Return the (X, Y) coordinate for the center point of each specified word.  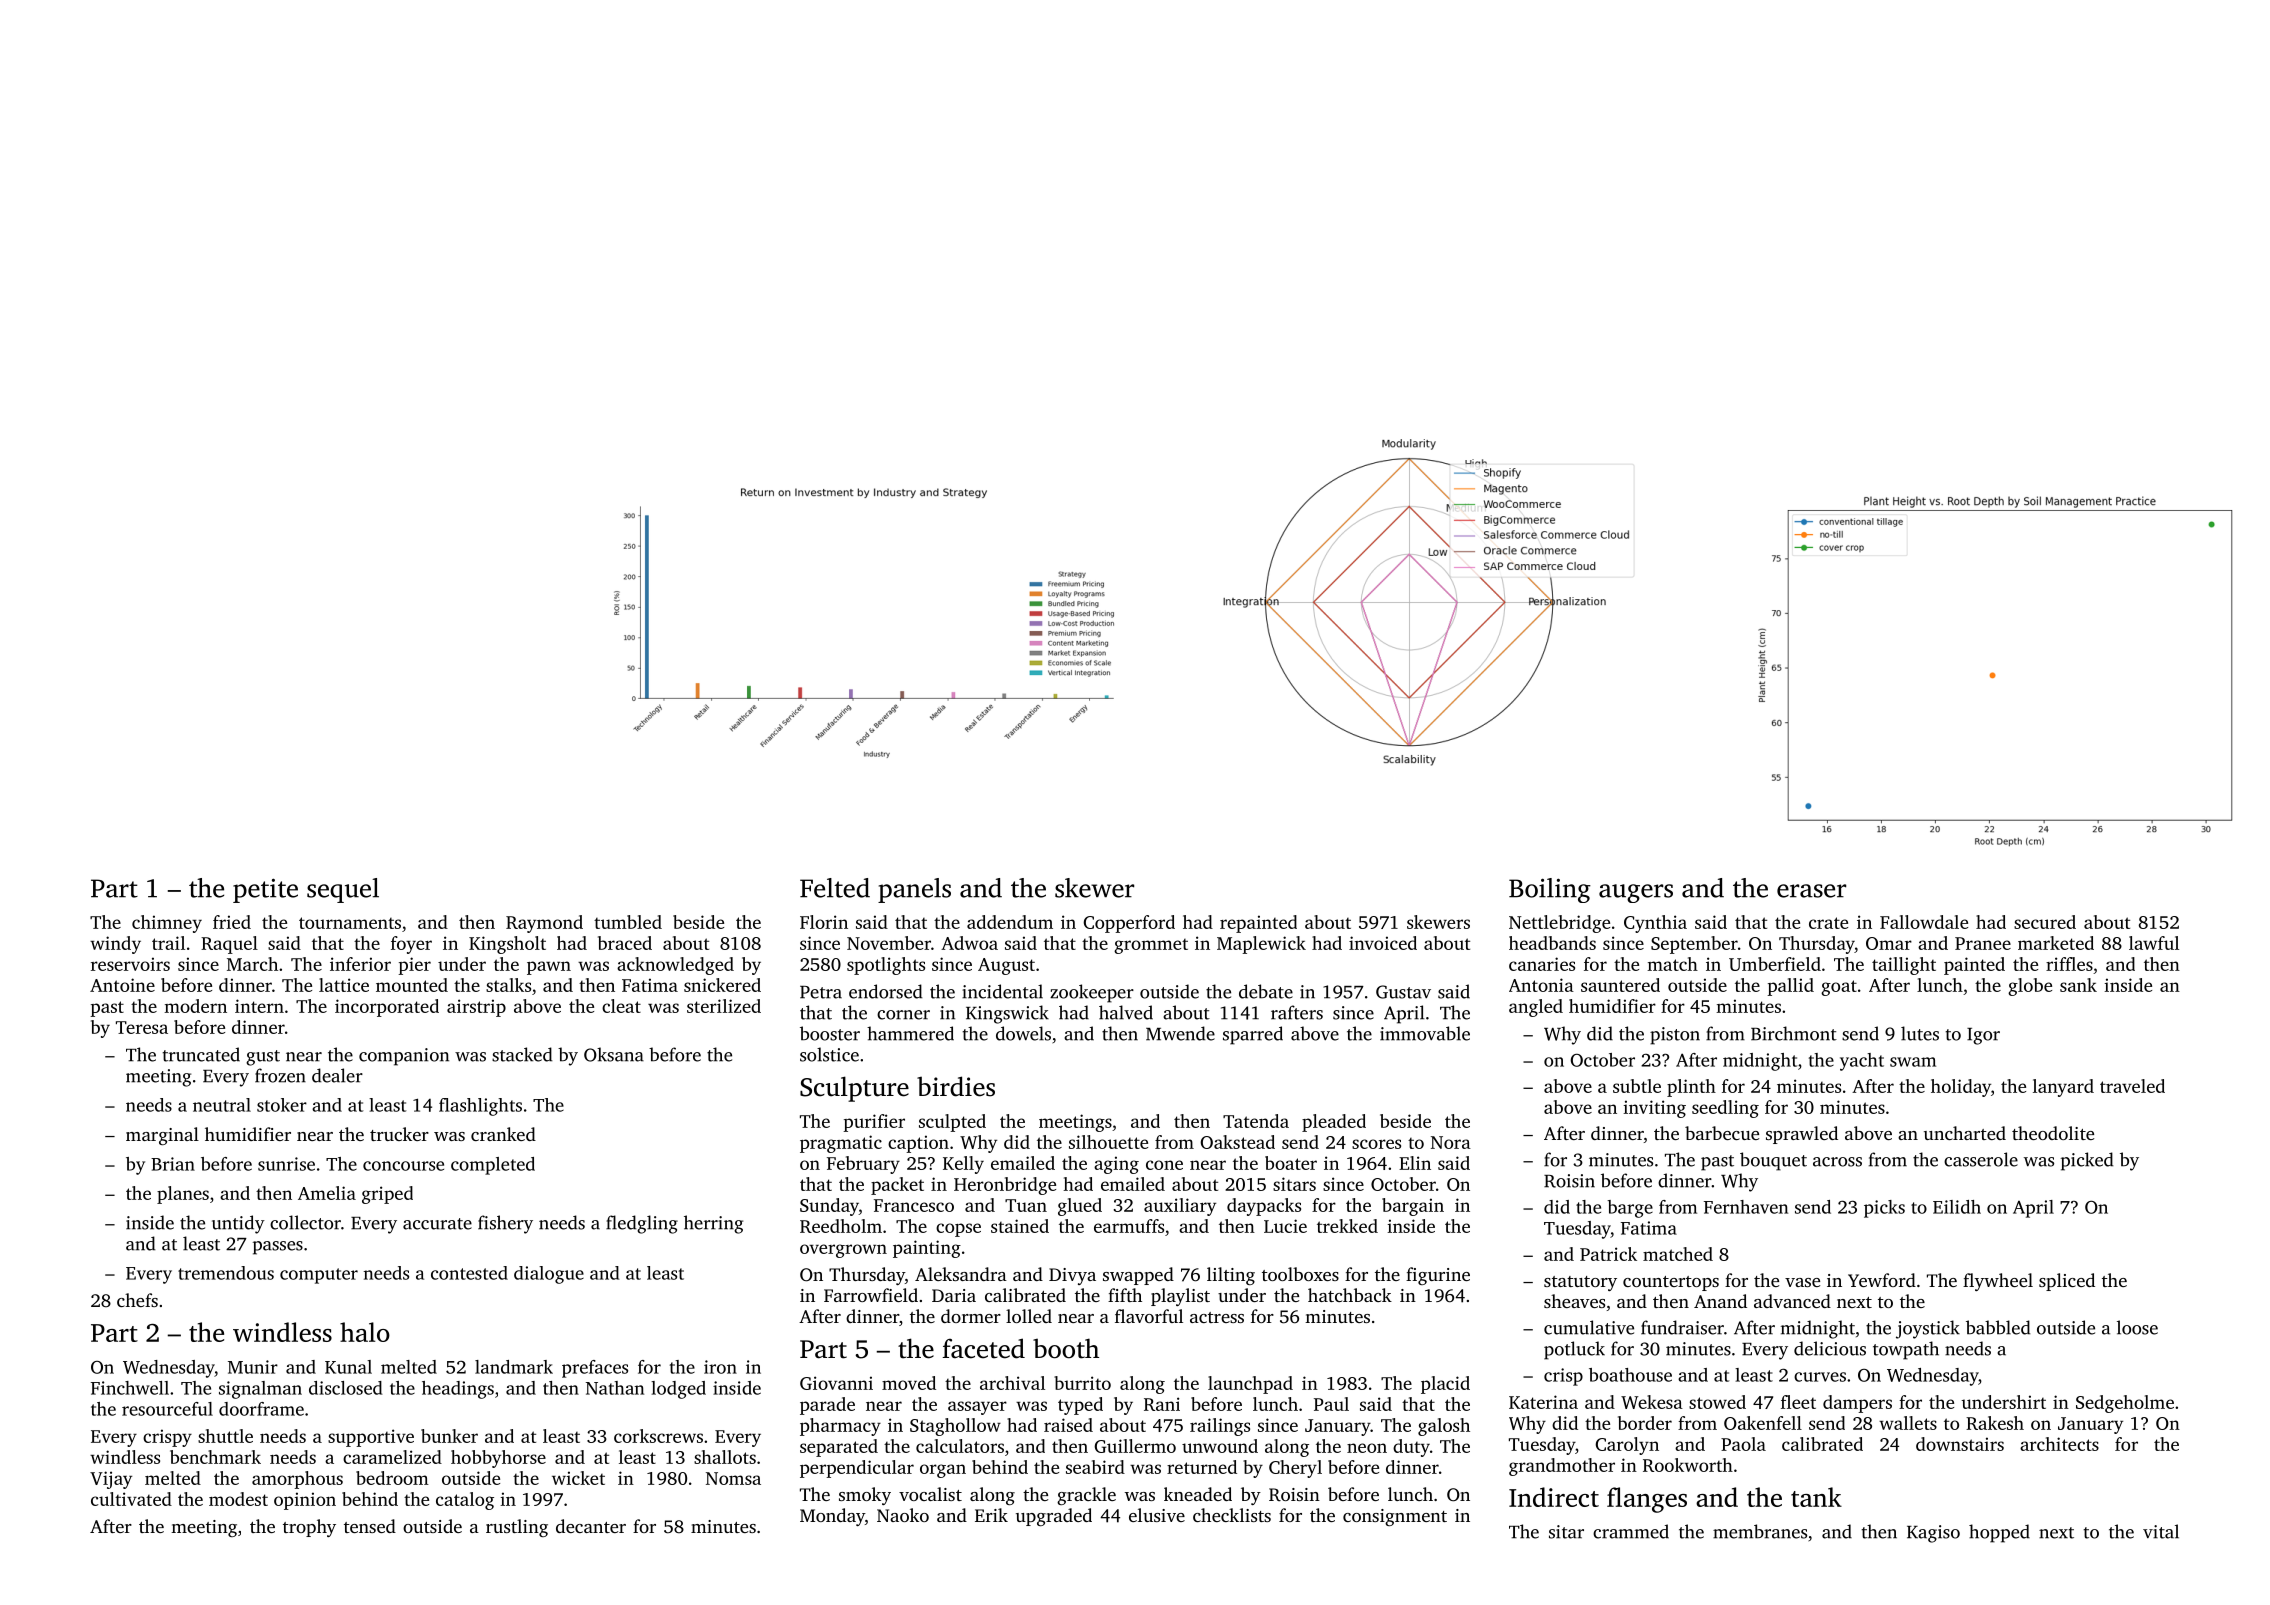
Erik (991, 1515)
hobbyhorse (498, 1459)
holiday (1961, 1088)
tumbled (628, 922)
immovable (1425, 1033)
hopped (1999, 1533)
